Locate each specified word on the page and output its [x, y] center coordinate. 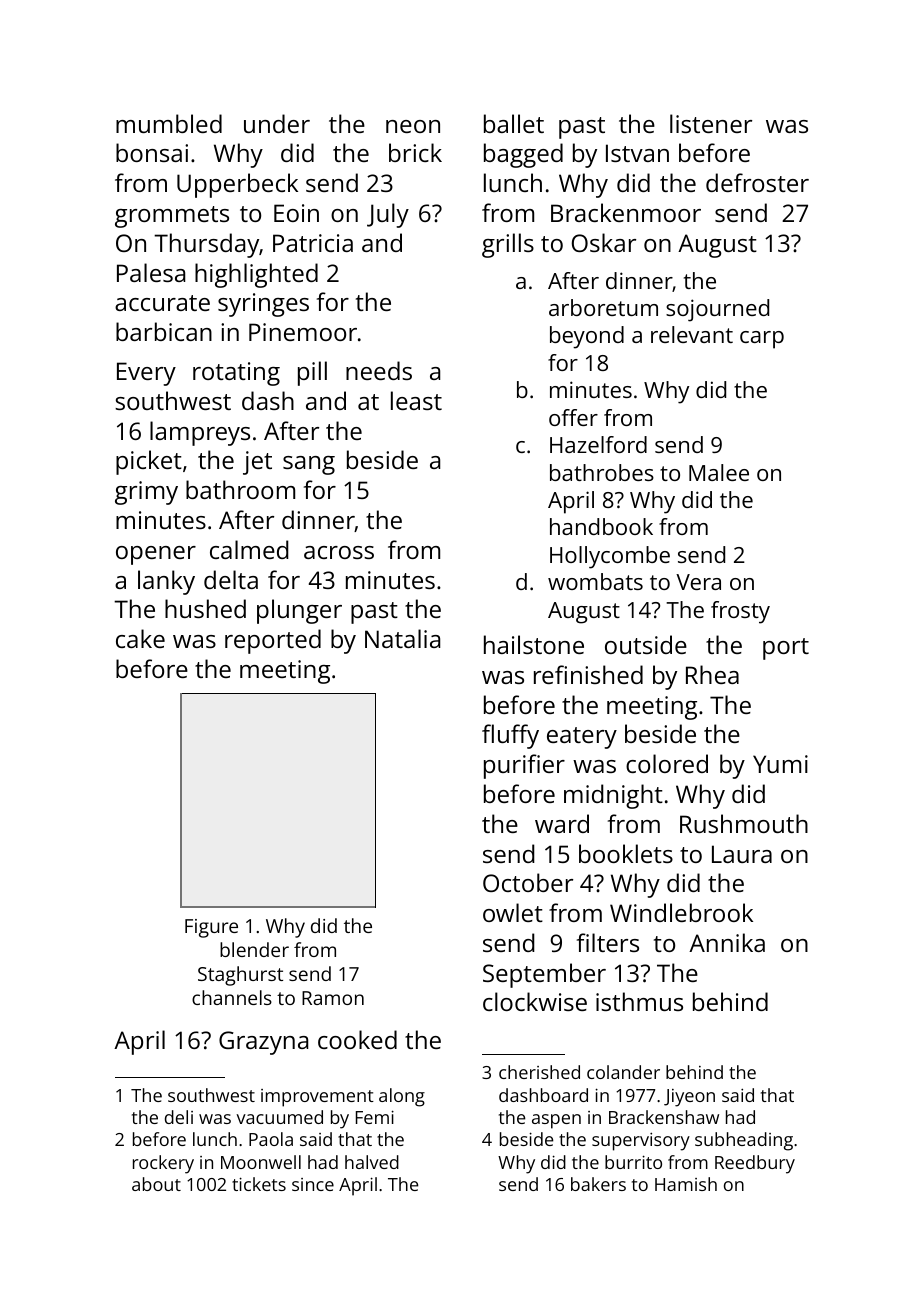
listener [711, 123]
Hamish [686, 1184]
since [313, 1184]
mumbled [169, 123]
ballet [514, 123]
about [156, 1184]
